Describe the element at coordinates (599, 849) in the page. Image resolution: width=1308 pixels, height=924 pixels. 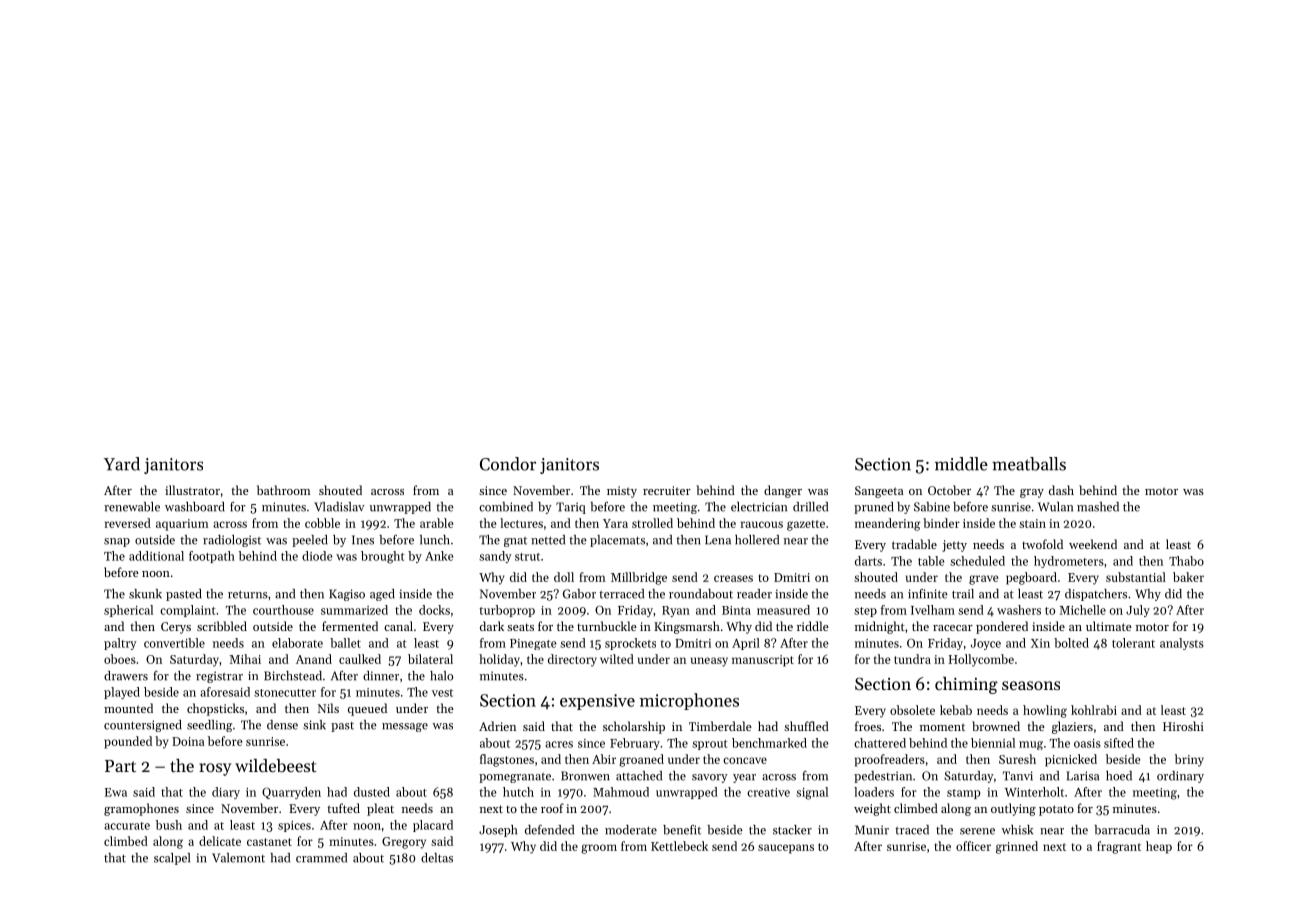
I see `groom` at that location.
